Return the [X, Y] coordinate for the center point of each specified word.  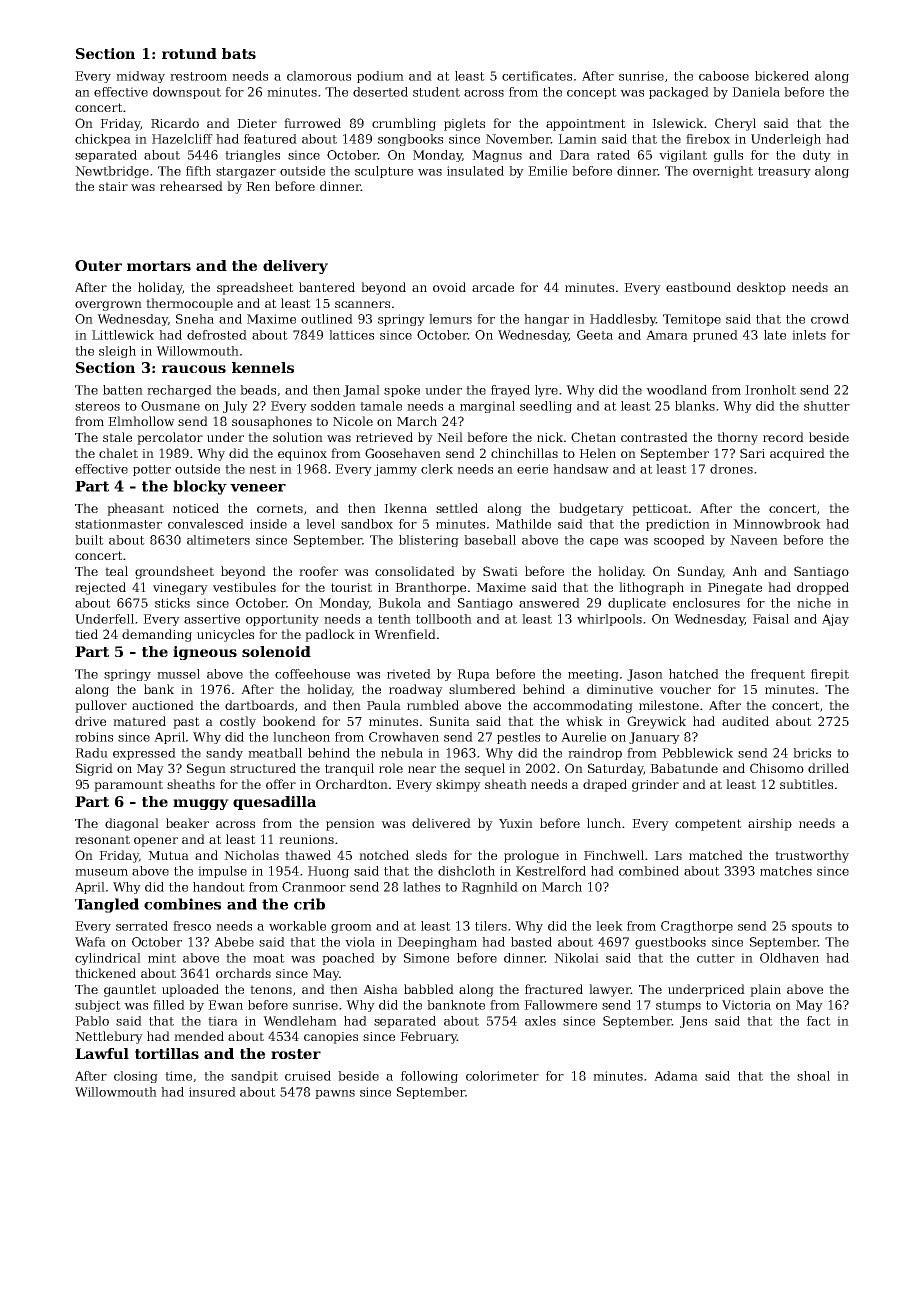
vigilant [683, 156]
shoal [813, 1076]
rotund [189, 53]
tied [86, 634]
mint [162, 958]
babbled [429, 989]
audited [745, 721]
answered [549, 603]
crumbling [404, 124]
